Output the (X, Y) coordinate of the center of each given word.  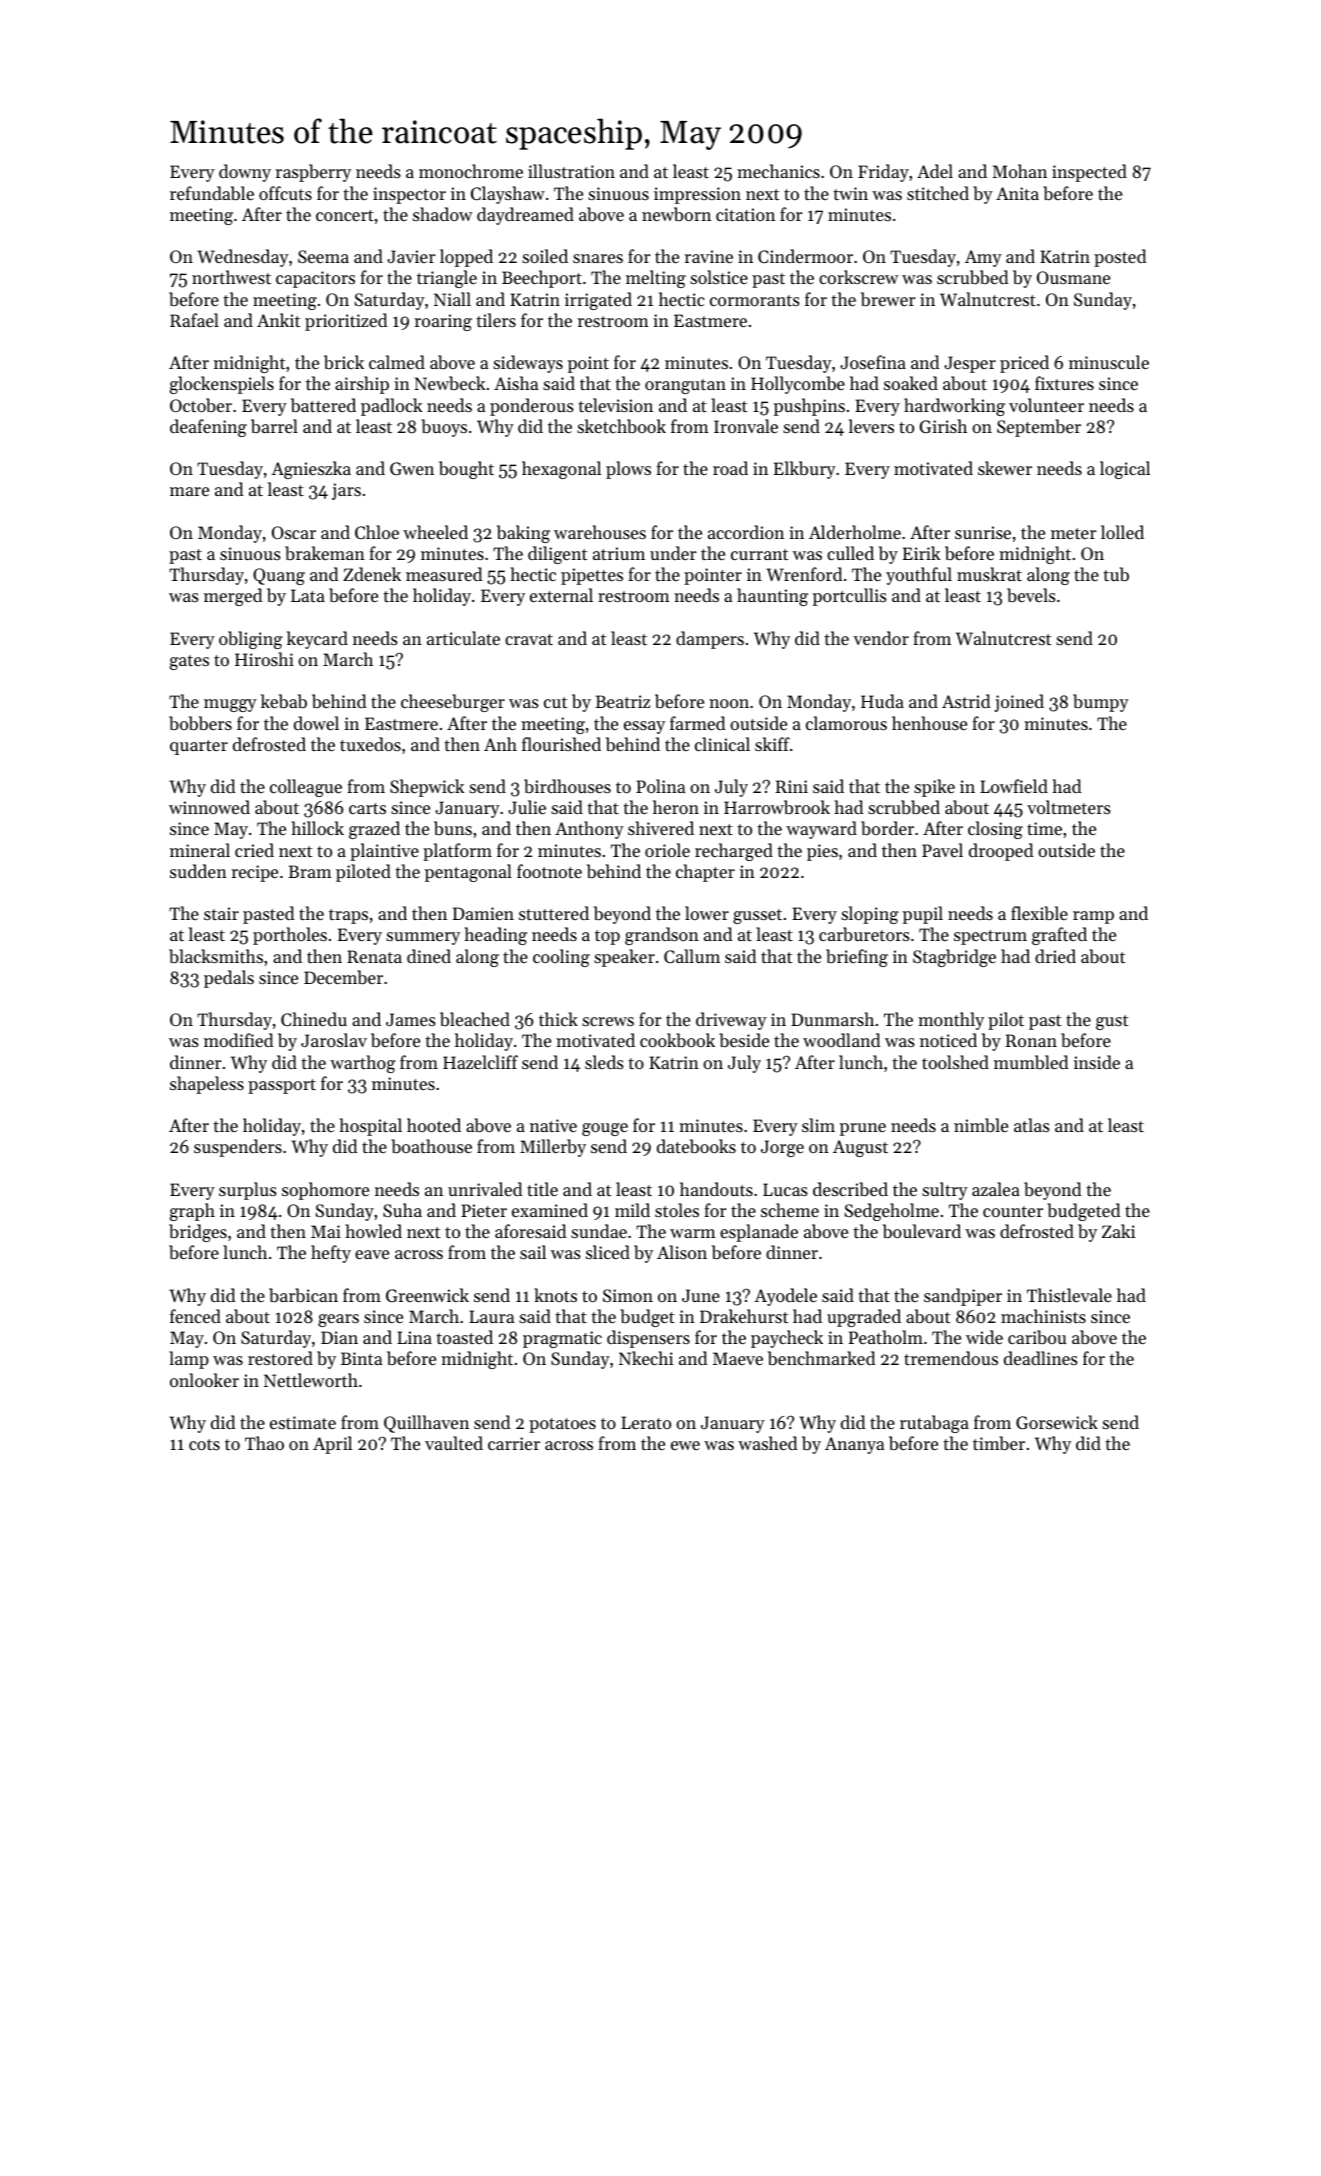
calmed (397, 362)
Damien (483, 913)
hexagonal (561, 470)
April (332, 1445)
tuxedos (370, 744)
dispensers (648, 1339)
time (1044, 828)
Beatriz (622, 701)
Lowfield (1014, 786)
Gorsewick (1057, 1422)
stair (221, 913)
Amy (983, 258)
